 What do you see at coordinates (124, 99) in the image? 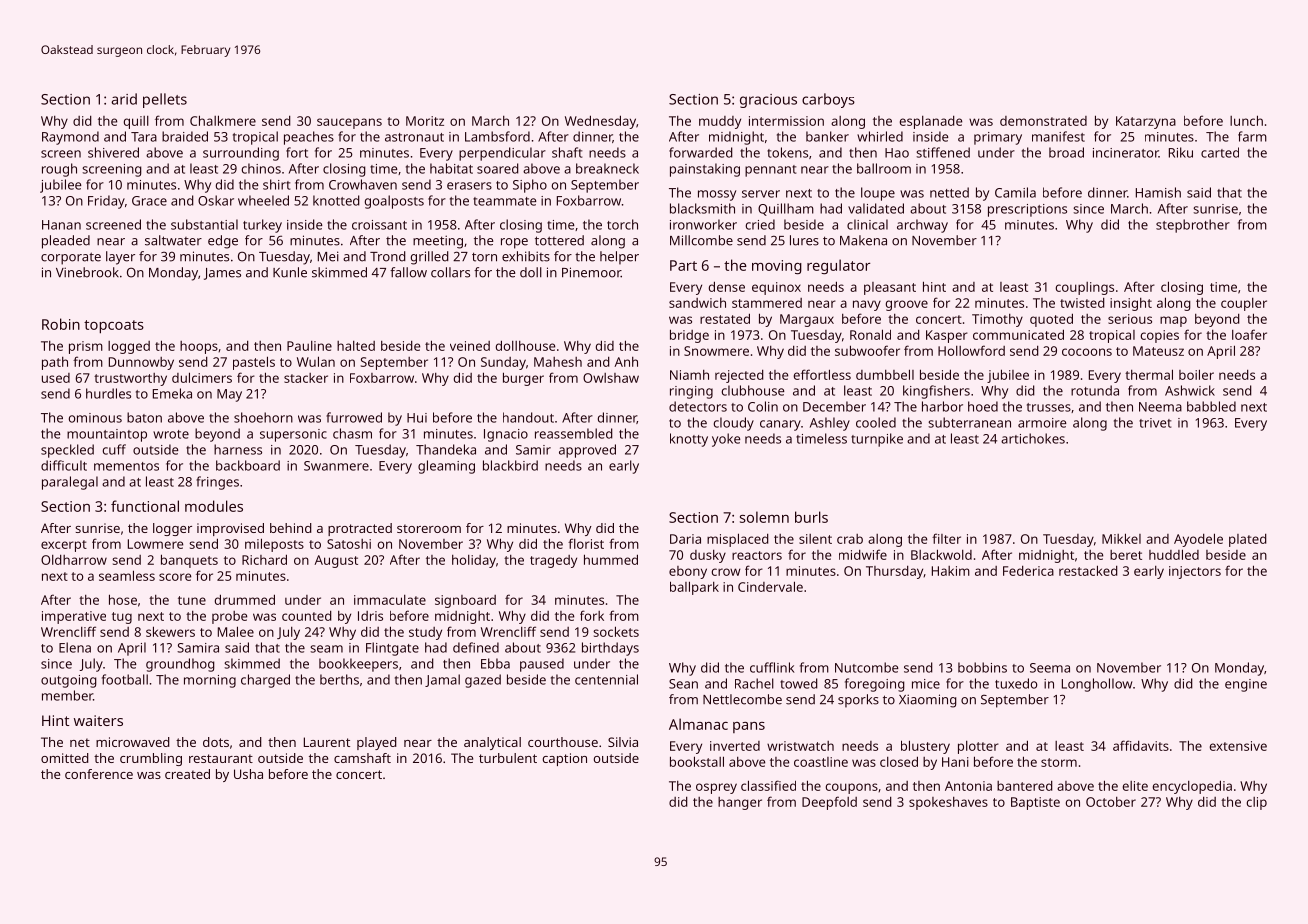
I see `arid` at bounding box center [124, 99].
